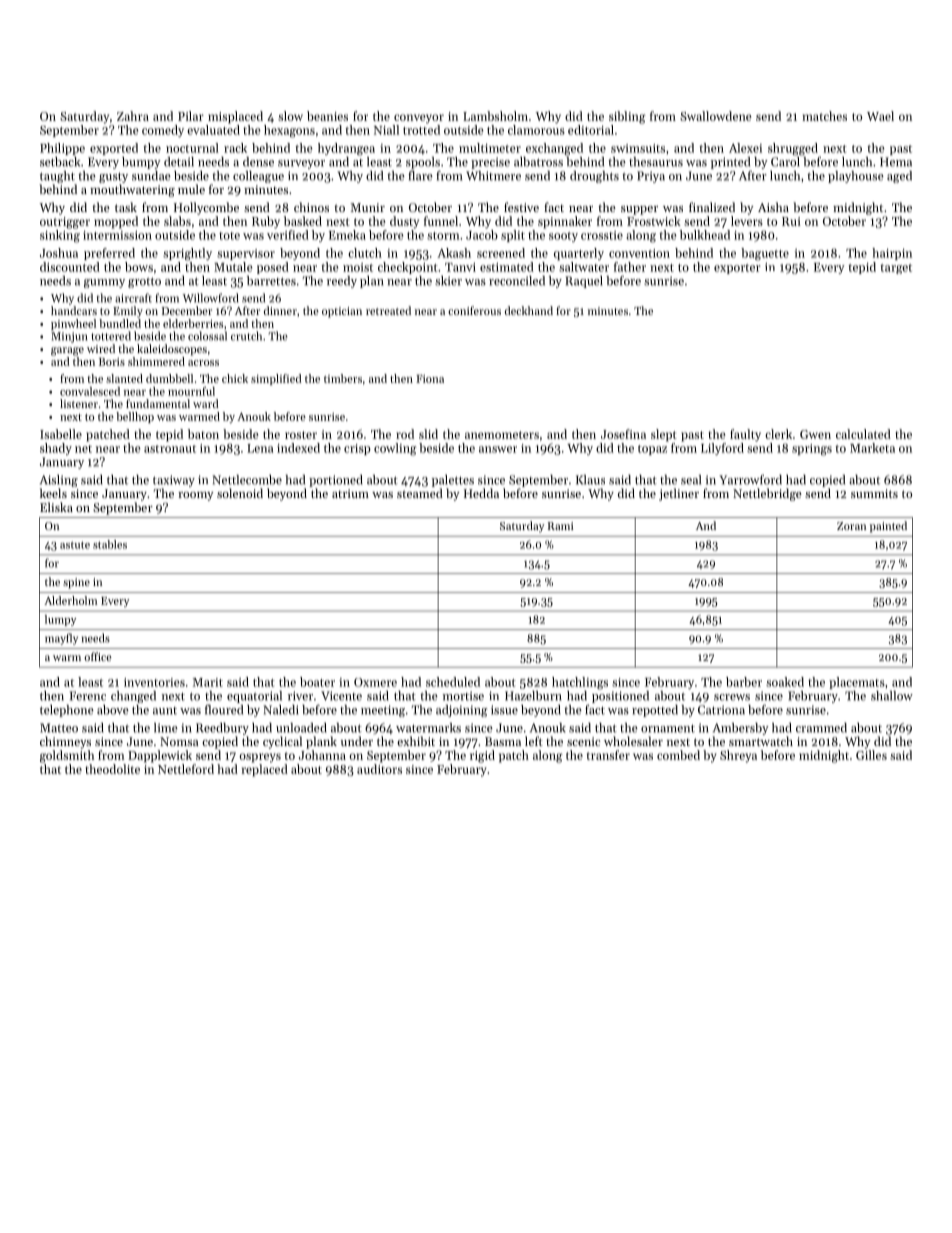 This page has width=952, height=1233. What do you see at coordinates (59, 481) in the page?
I see `Aisling` at bounding box center [59, 481].
